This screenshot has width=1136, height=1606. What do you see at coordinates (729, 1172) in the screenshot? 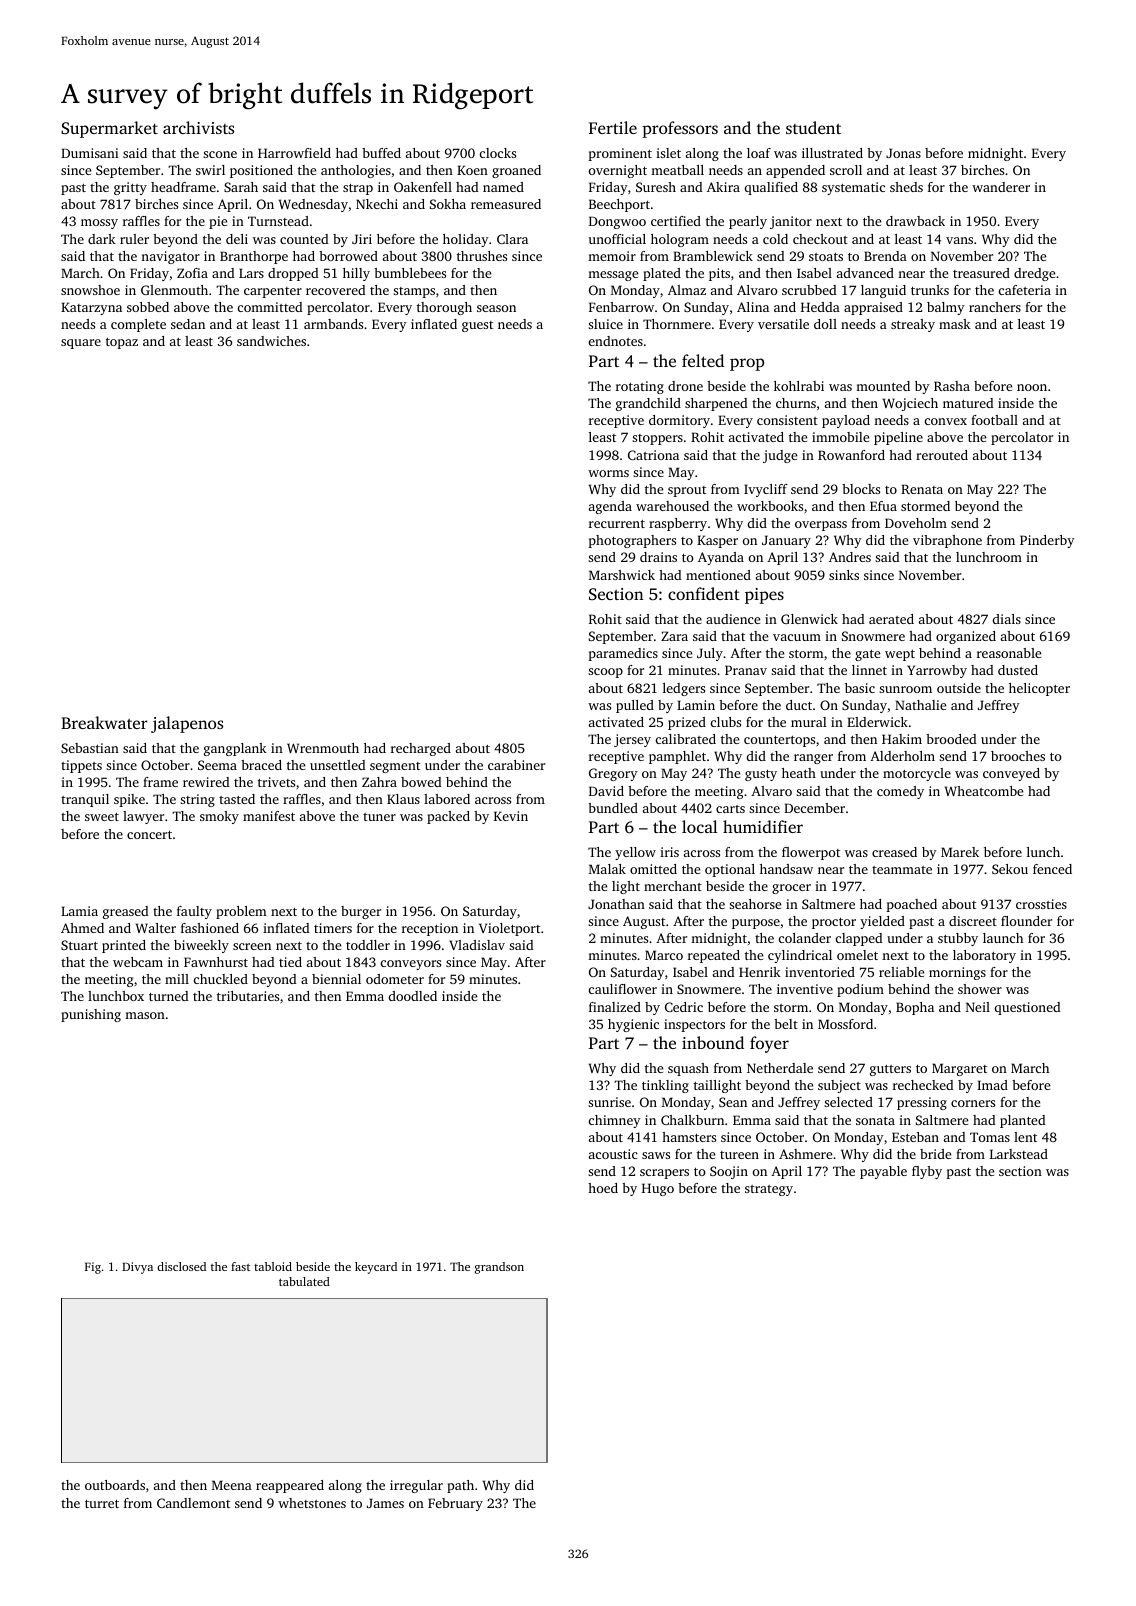
I see `Soojin` at bounding box center [729, 1172].
